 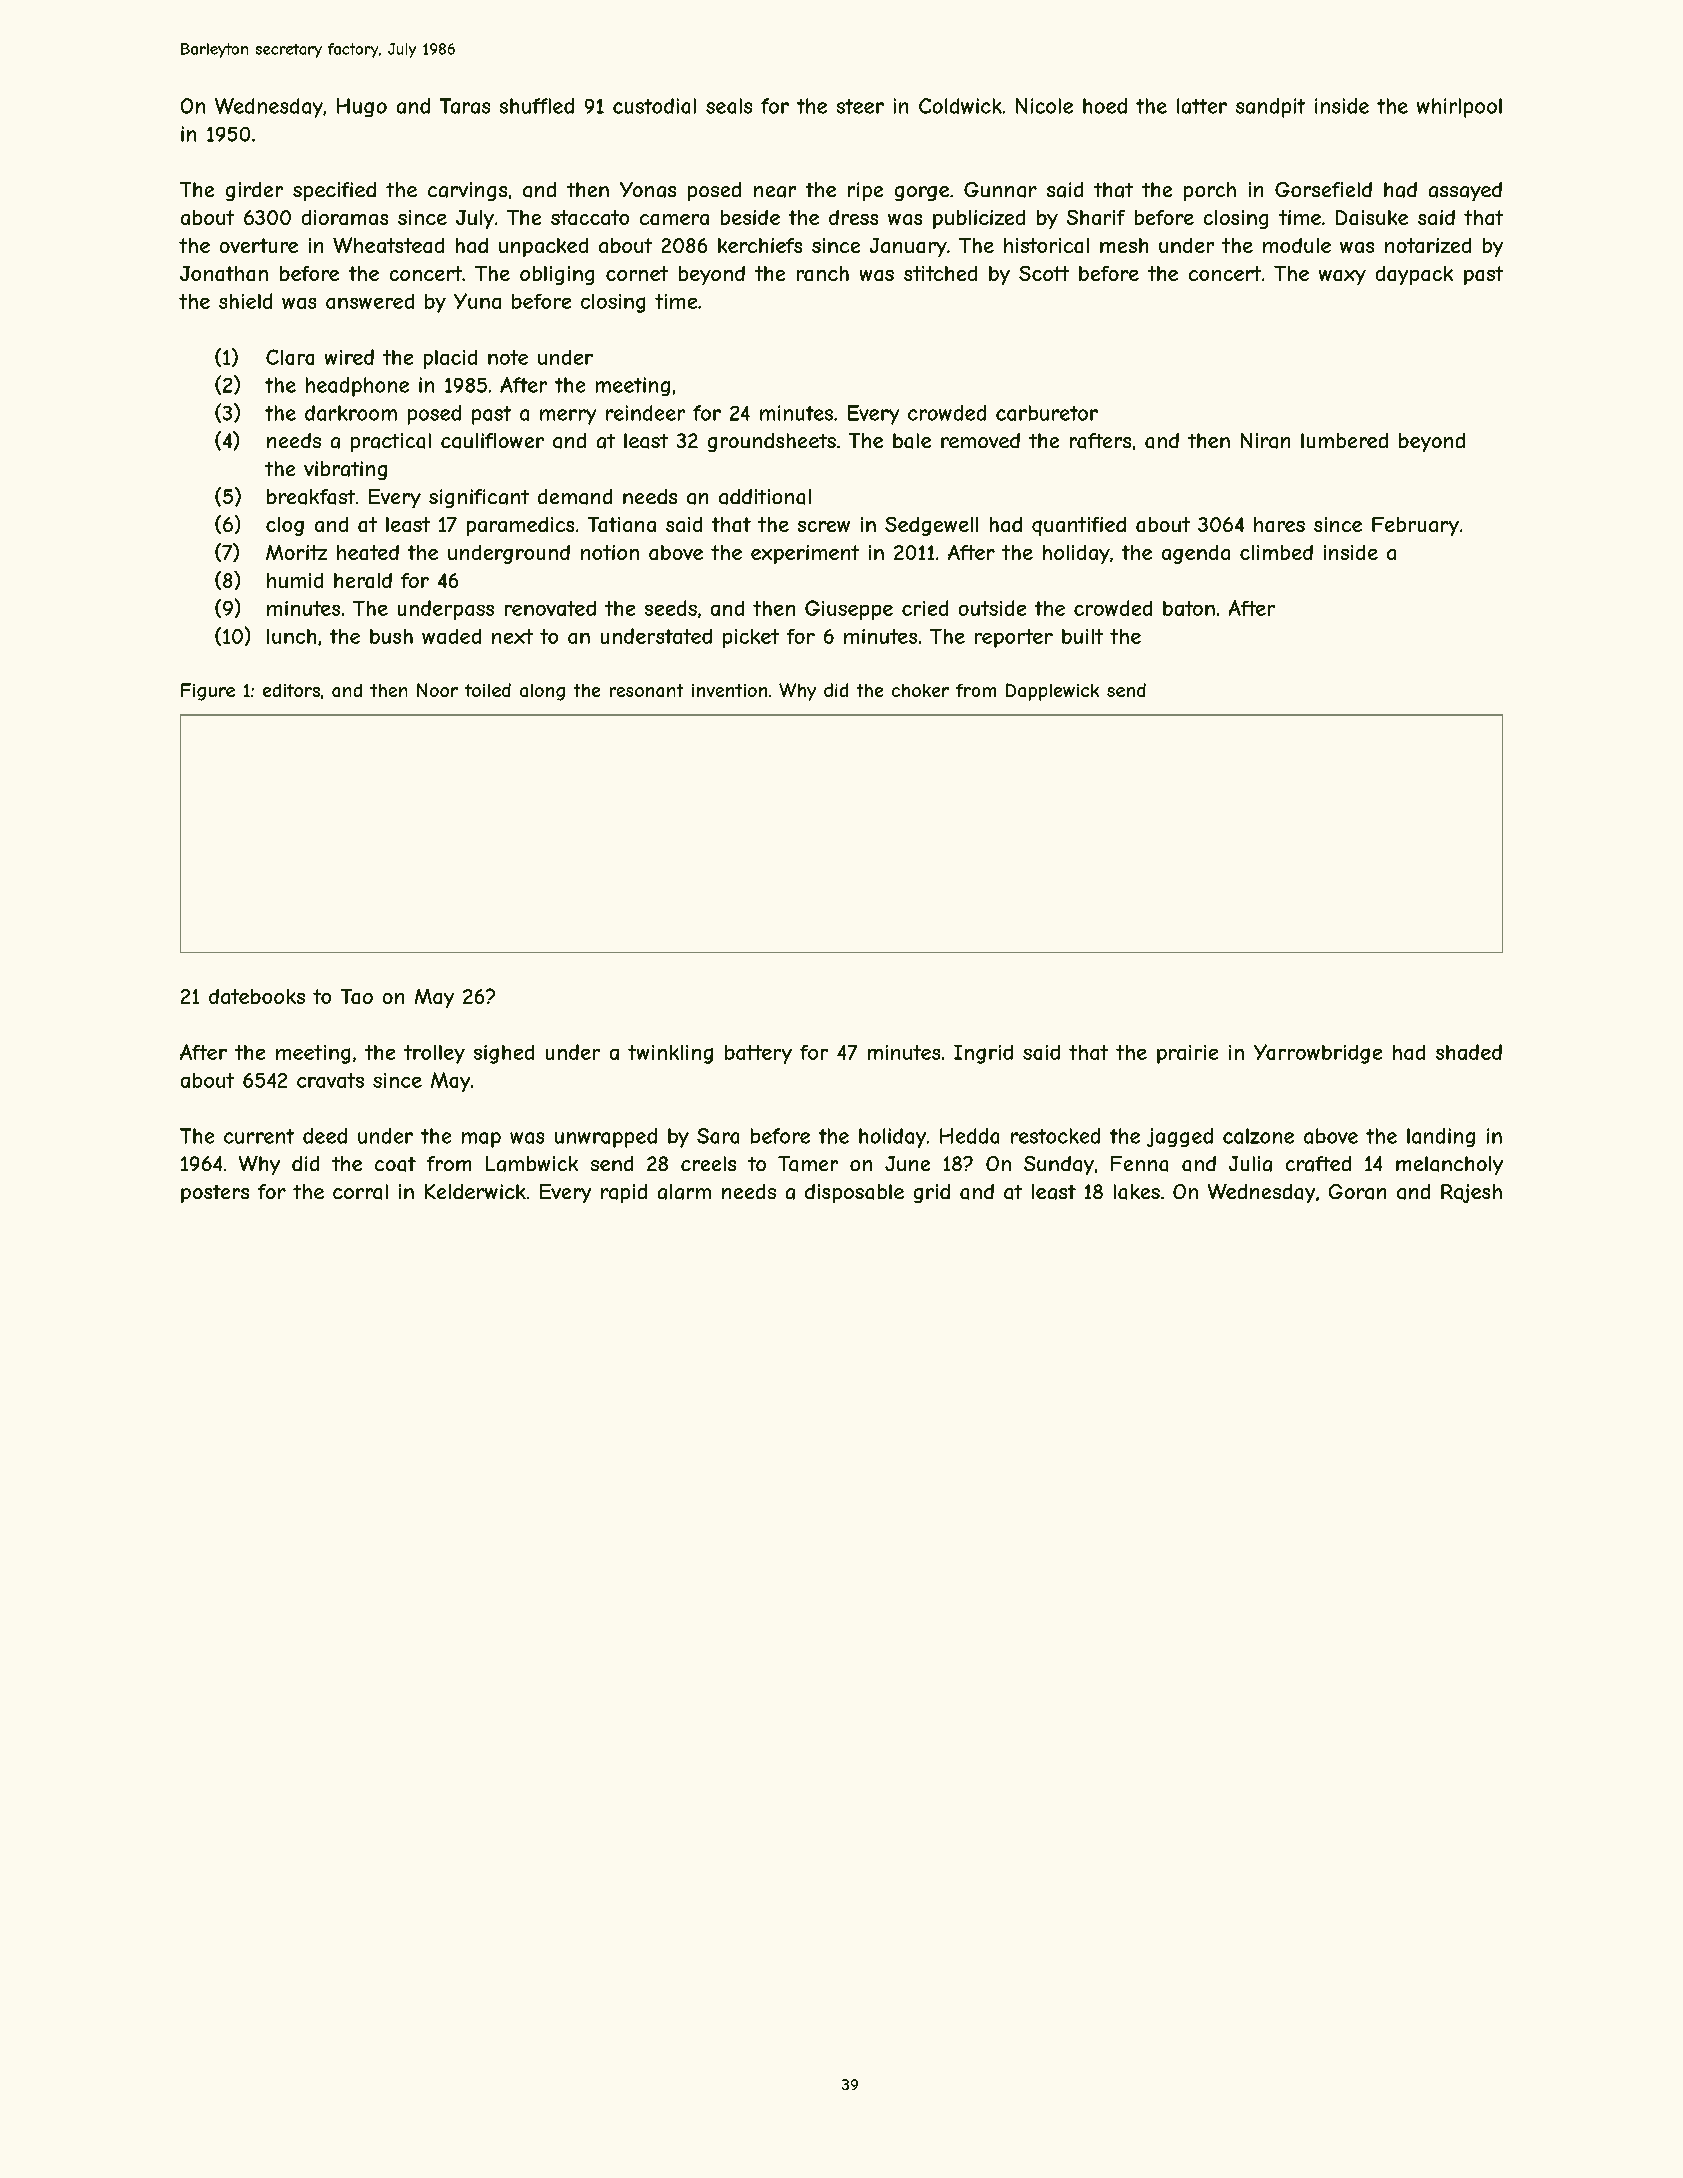 I want to click on sighed, so click(x=504, y=1054).
